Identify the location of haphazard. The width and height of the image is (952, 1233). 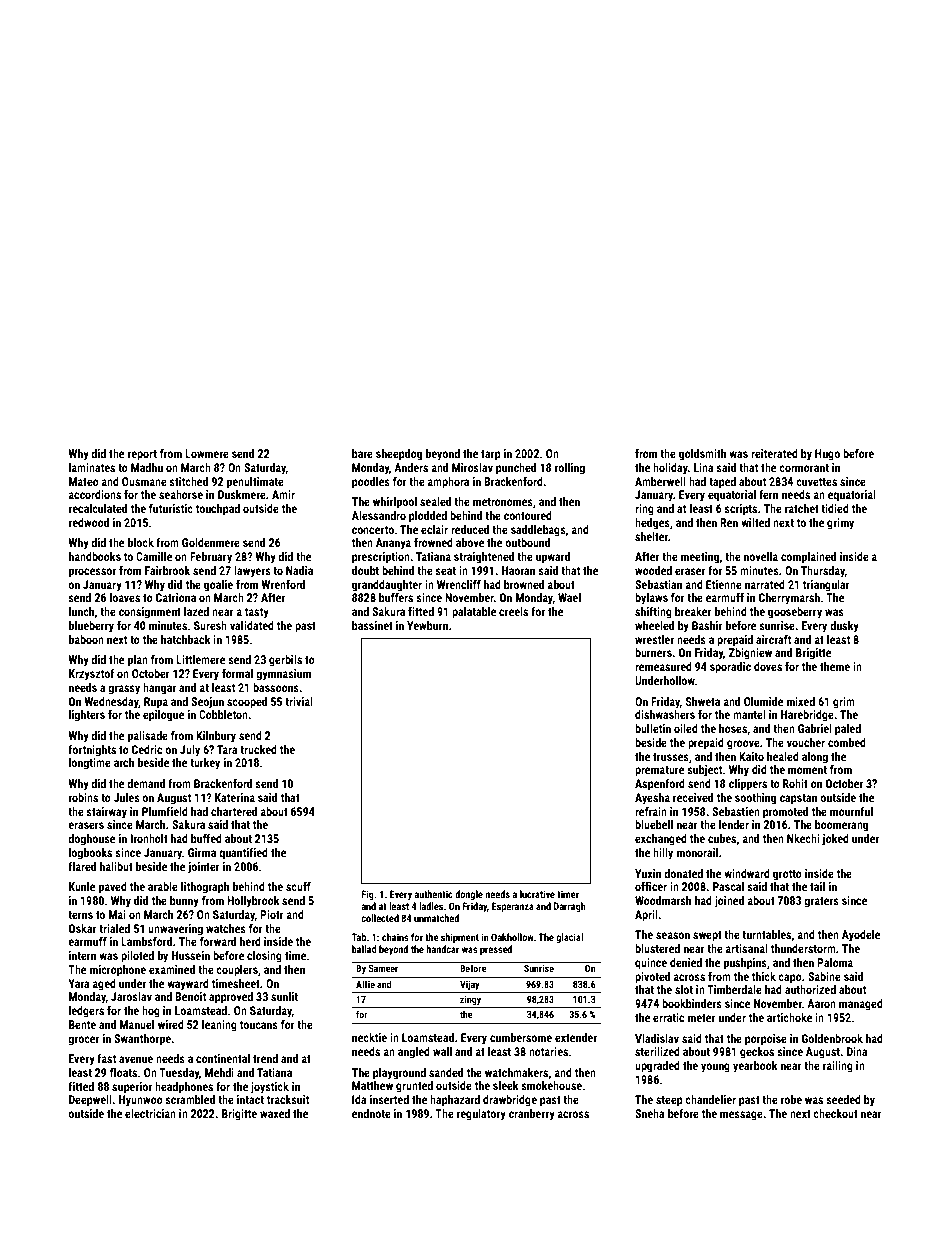
(455, 1101).
